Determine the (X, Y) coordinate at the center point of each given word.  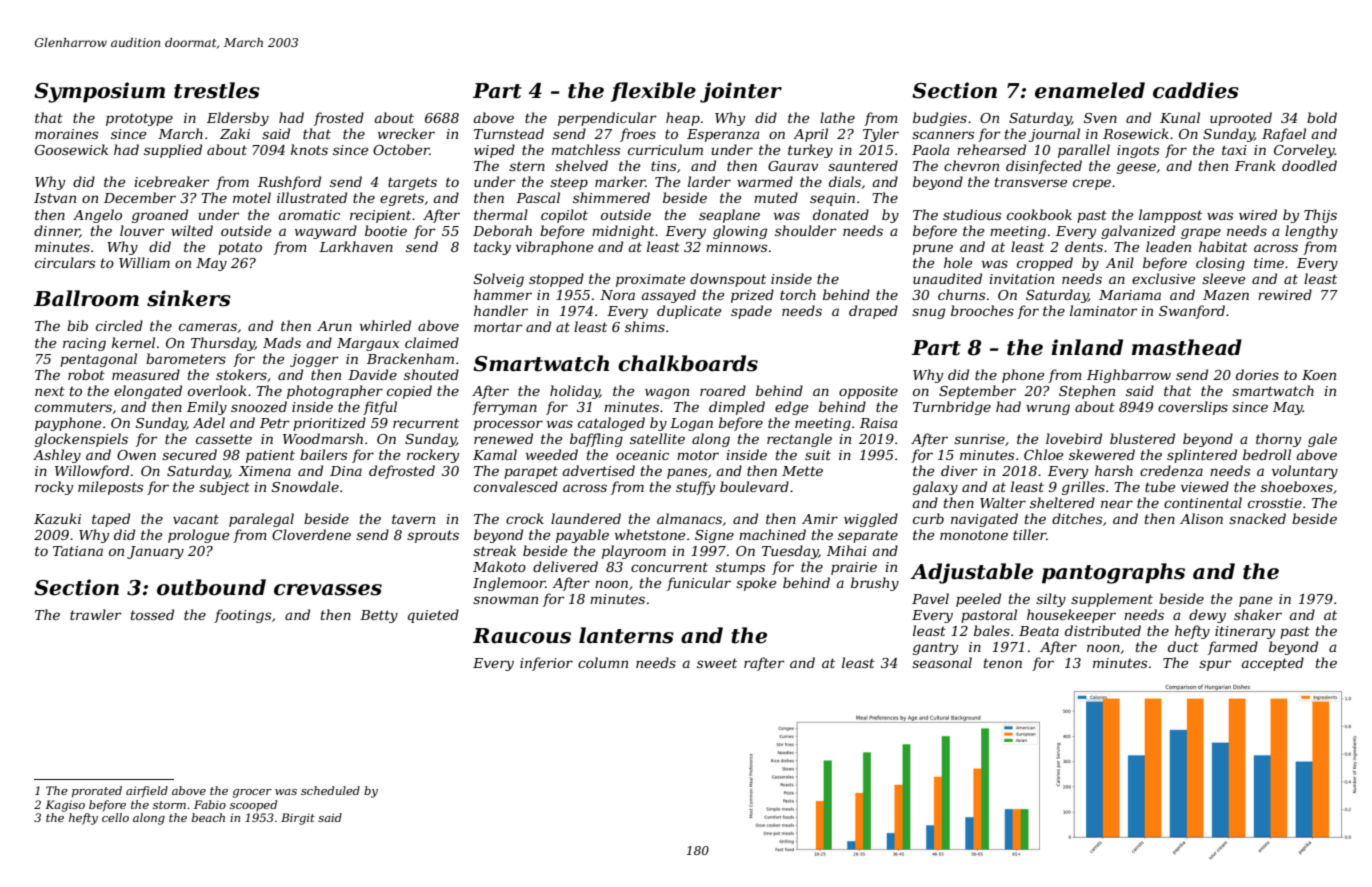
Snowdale (305, 486)
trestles (217, 90)
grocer (252, 793)
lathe (837, 117)
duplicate (689, 312)
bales (992, 630)
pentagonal (98, 360)
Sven (1100, 118)
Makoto (499, 566)
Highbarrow (1129, 376)
